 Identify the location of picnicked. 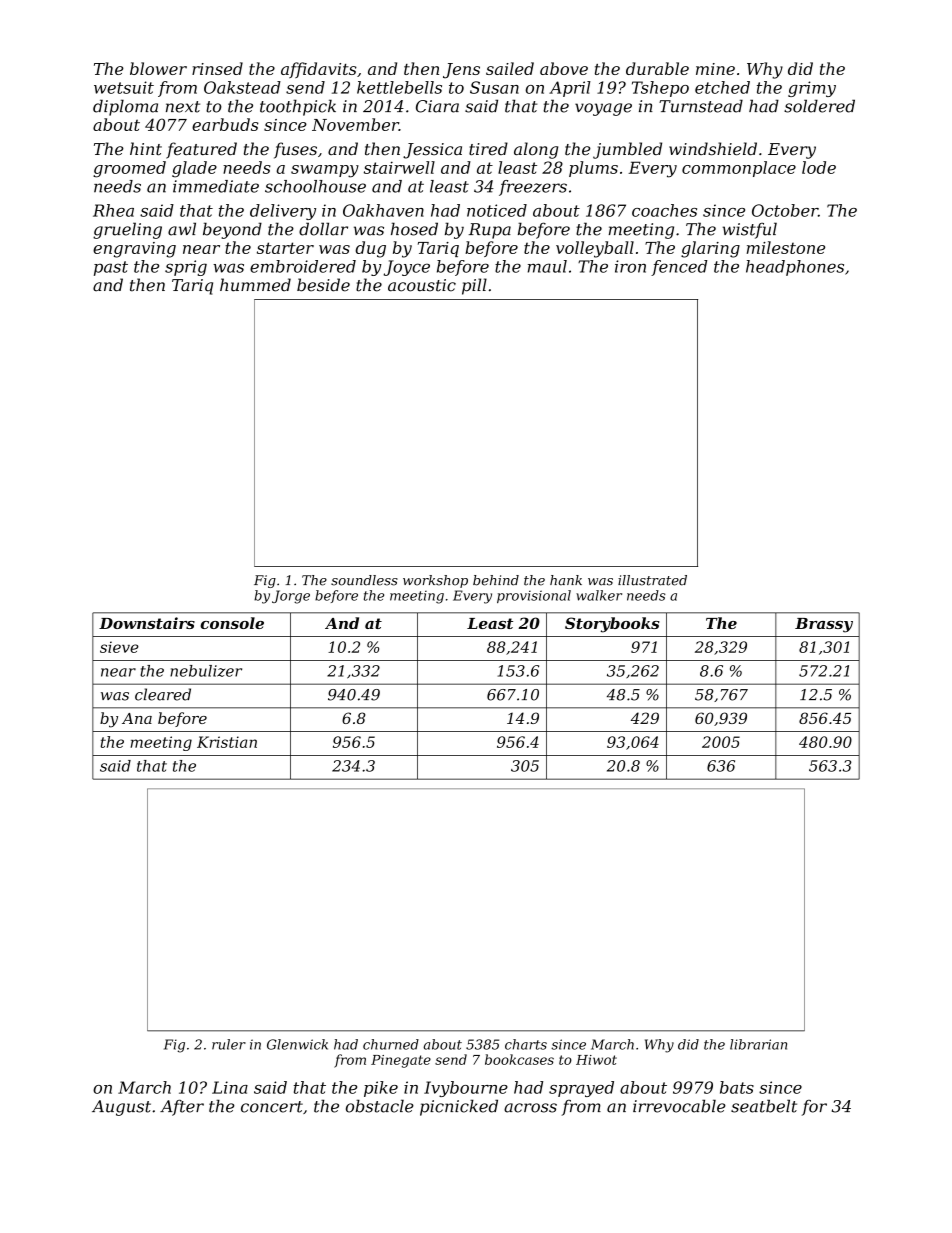
(459, 1107).
